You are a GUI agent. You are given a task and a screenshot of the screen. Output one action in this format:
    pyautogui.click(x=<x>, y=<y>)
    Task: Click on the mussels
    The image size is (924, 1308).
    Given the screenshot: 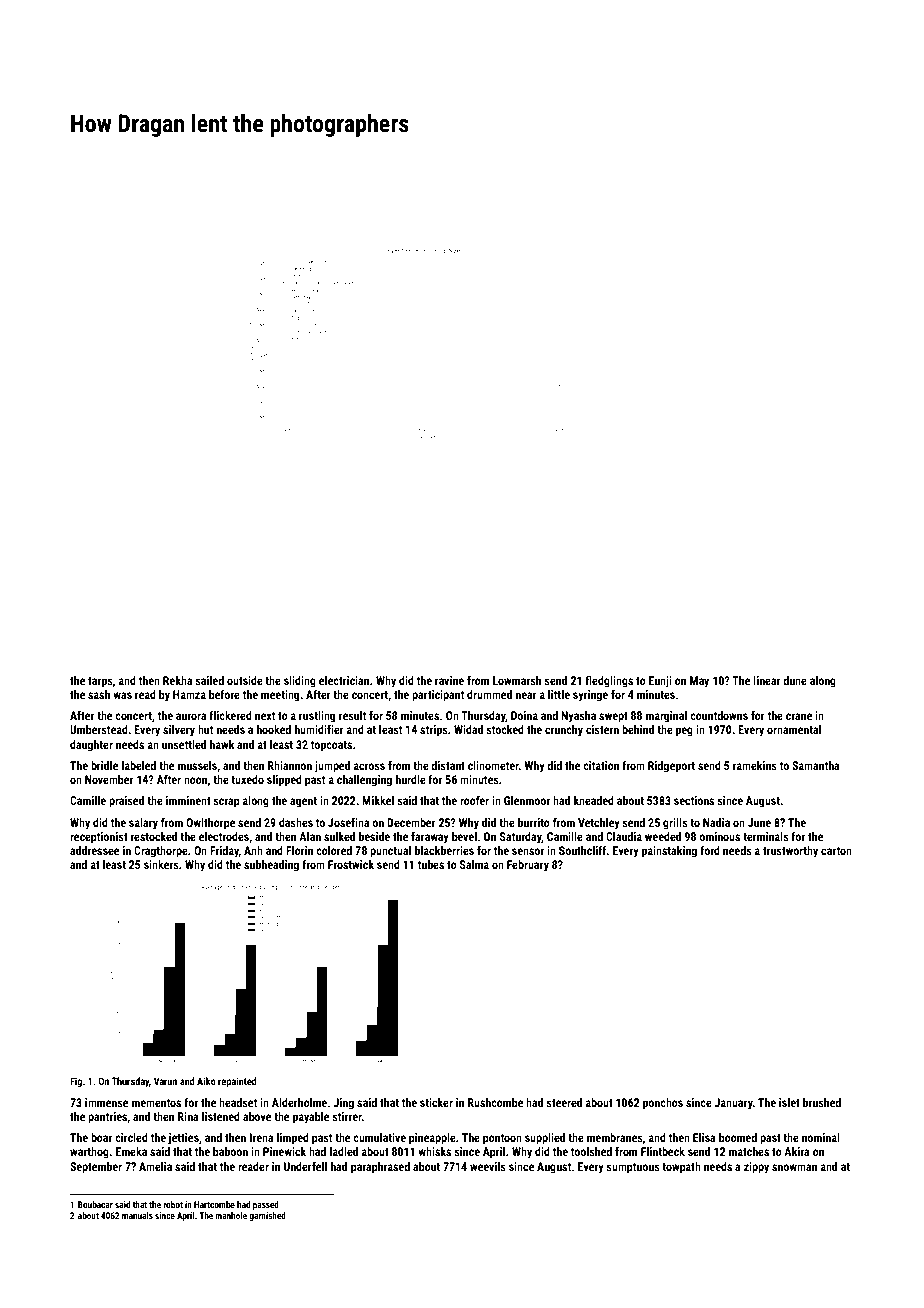 What is the action you would take?
    pyautogui.click(x=197, y=765)
